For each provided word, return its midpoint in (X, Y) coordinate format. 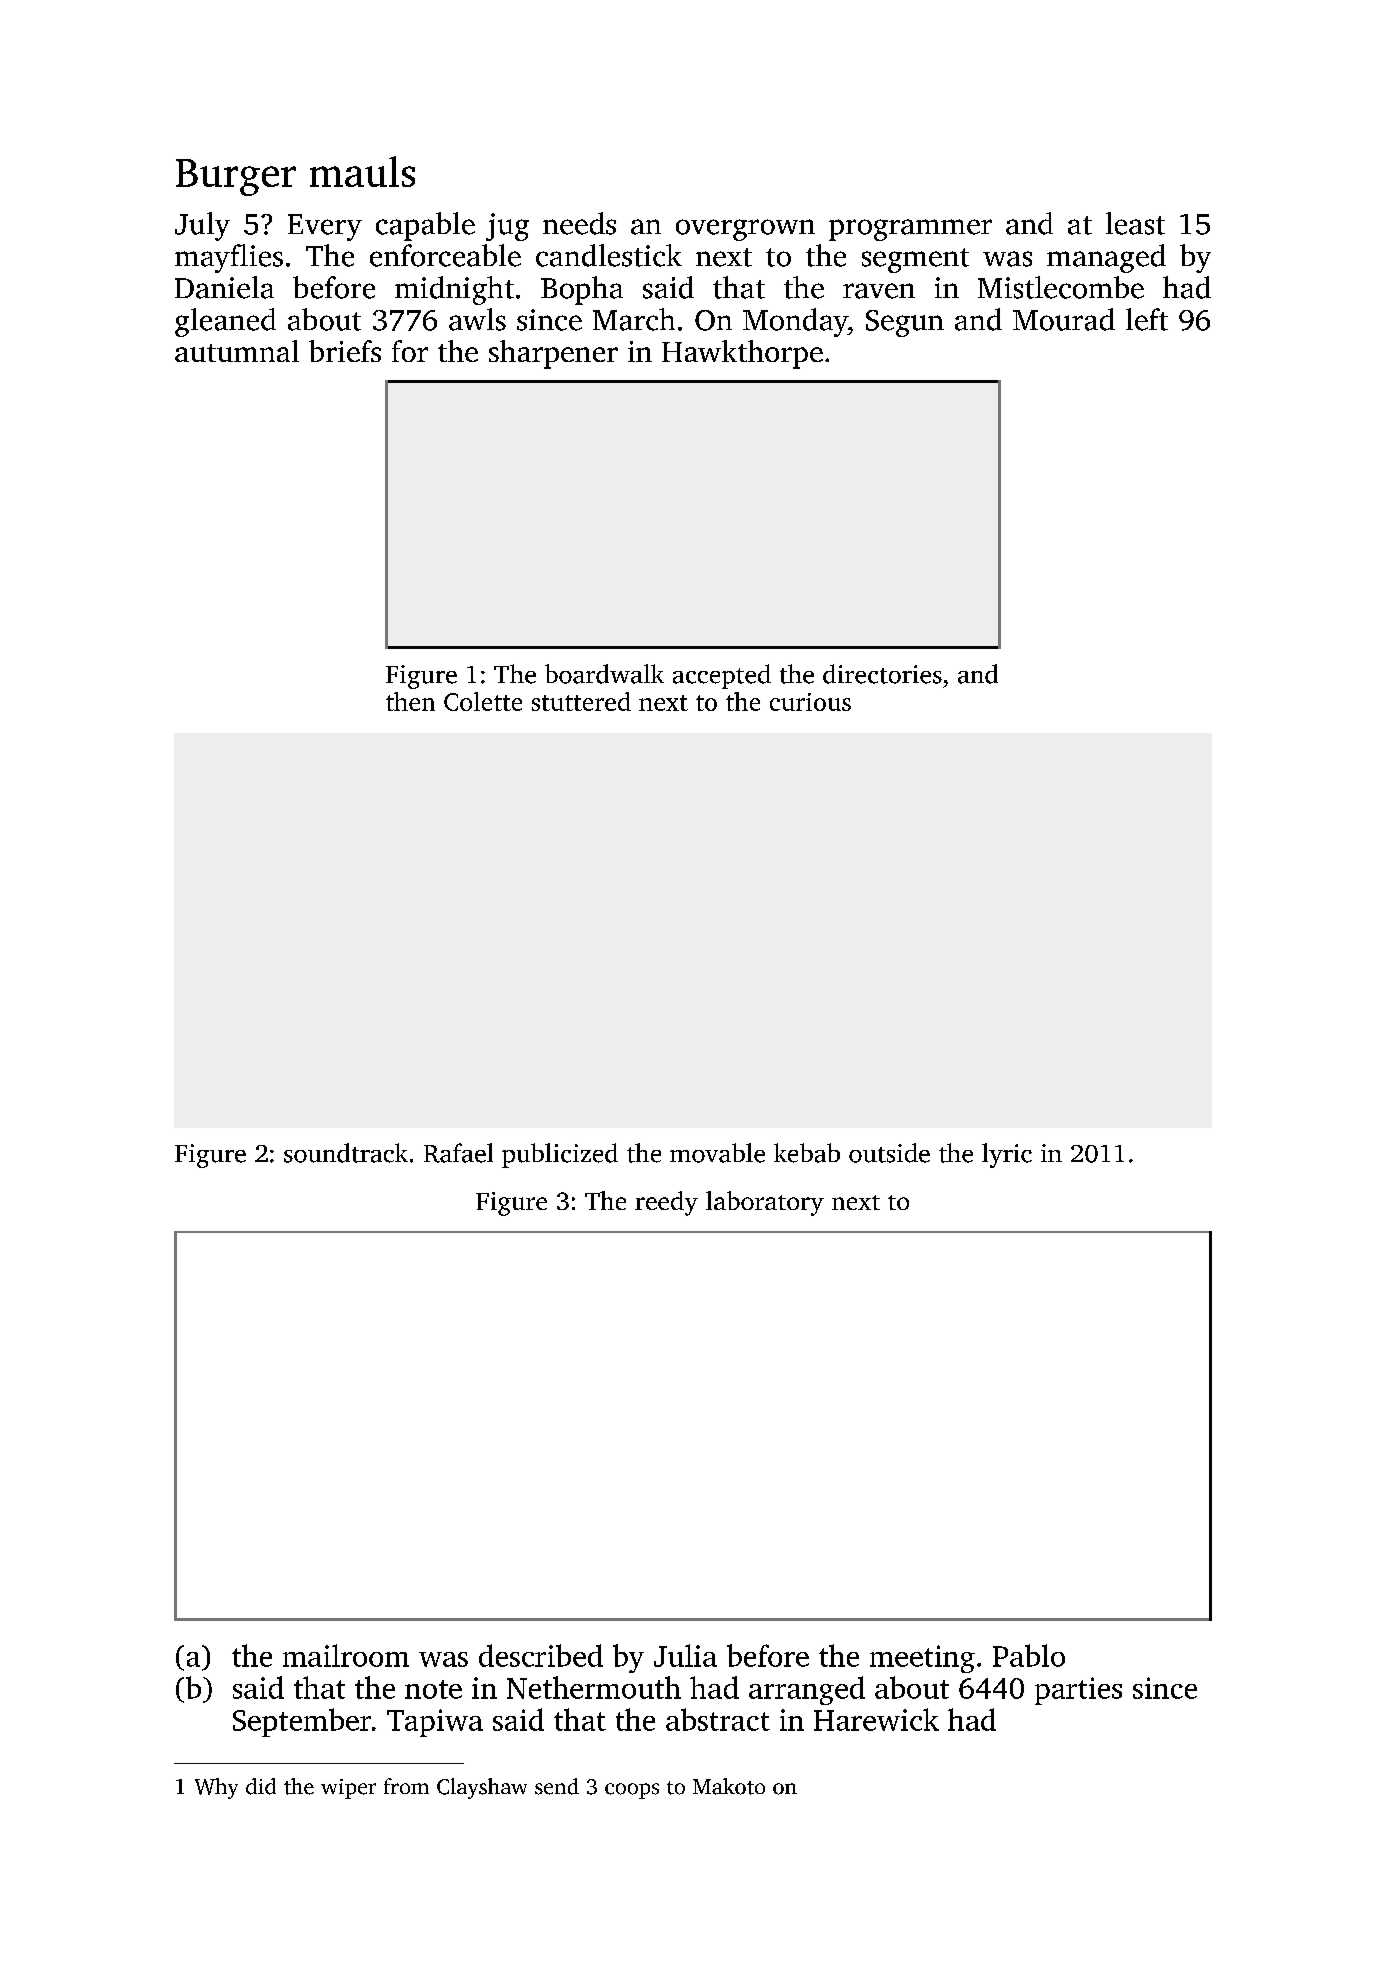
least (1135, 223)
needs (579, 223)
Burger (236, 177)
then (410, 701)
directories (882, 674)
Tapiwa (435, 1723)
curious (810, 702)
